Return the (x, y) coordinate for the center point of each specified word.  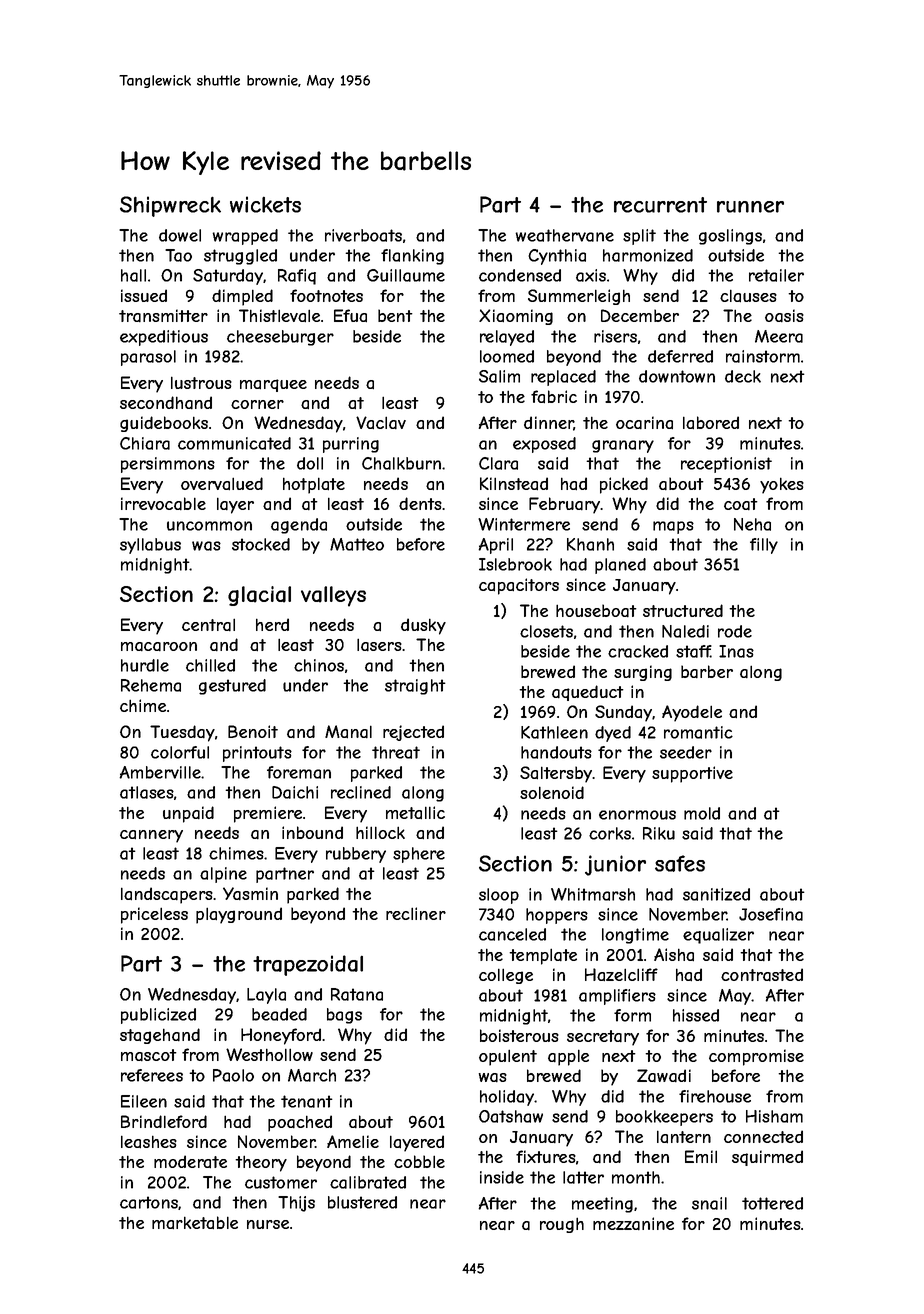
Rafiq (297, 277)
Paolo (233, 1075)
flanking (412, 257)
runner (750, 207)
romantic (698, 732)
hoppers (557, 916)
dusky (423, 626)
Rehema (151, 685)
